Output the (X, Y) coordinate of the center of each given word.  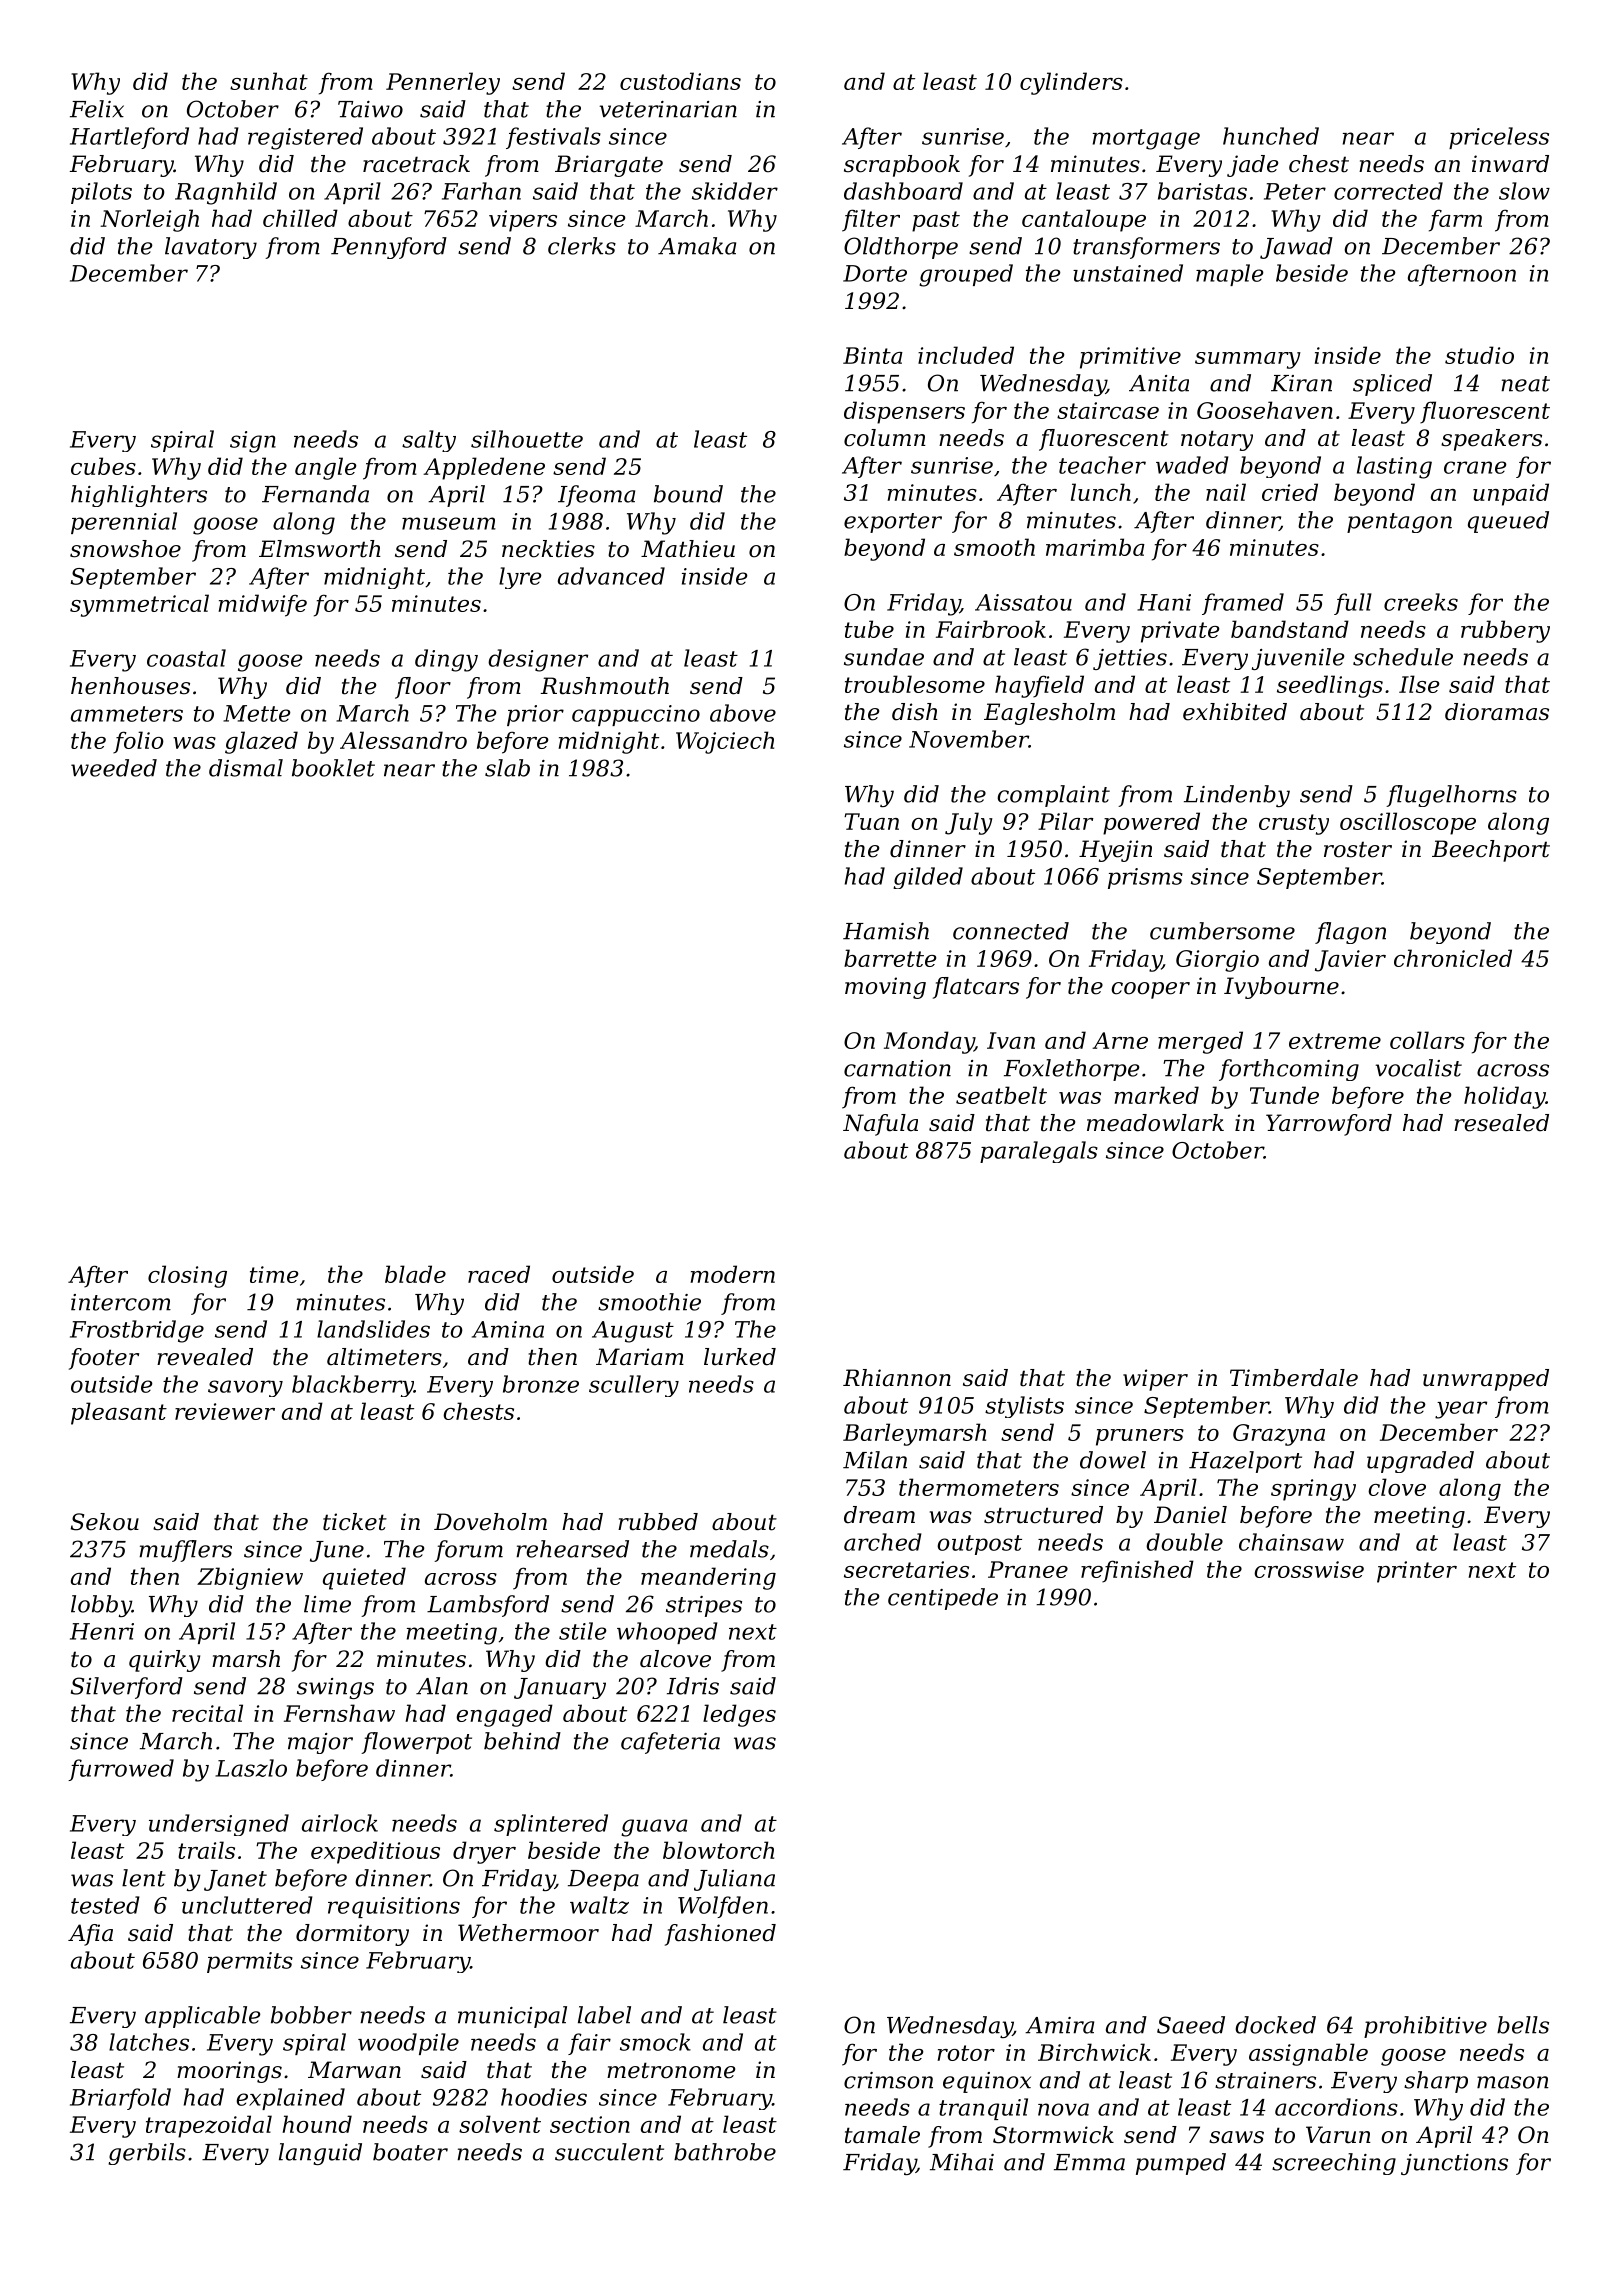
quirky (164, 1661)
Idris (693, 1686)
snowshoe (125, 549)
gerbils (147, 2154)
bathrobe (725, 2152)
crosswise (1309, 1569)
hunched (1271, 136)
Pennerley (443, 83)
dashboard (903, 191)
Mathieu (688, 549)
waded (1192, 465)
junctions (1454, 2164)
